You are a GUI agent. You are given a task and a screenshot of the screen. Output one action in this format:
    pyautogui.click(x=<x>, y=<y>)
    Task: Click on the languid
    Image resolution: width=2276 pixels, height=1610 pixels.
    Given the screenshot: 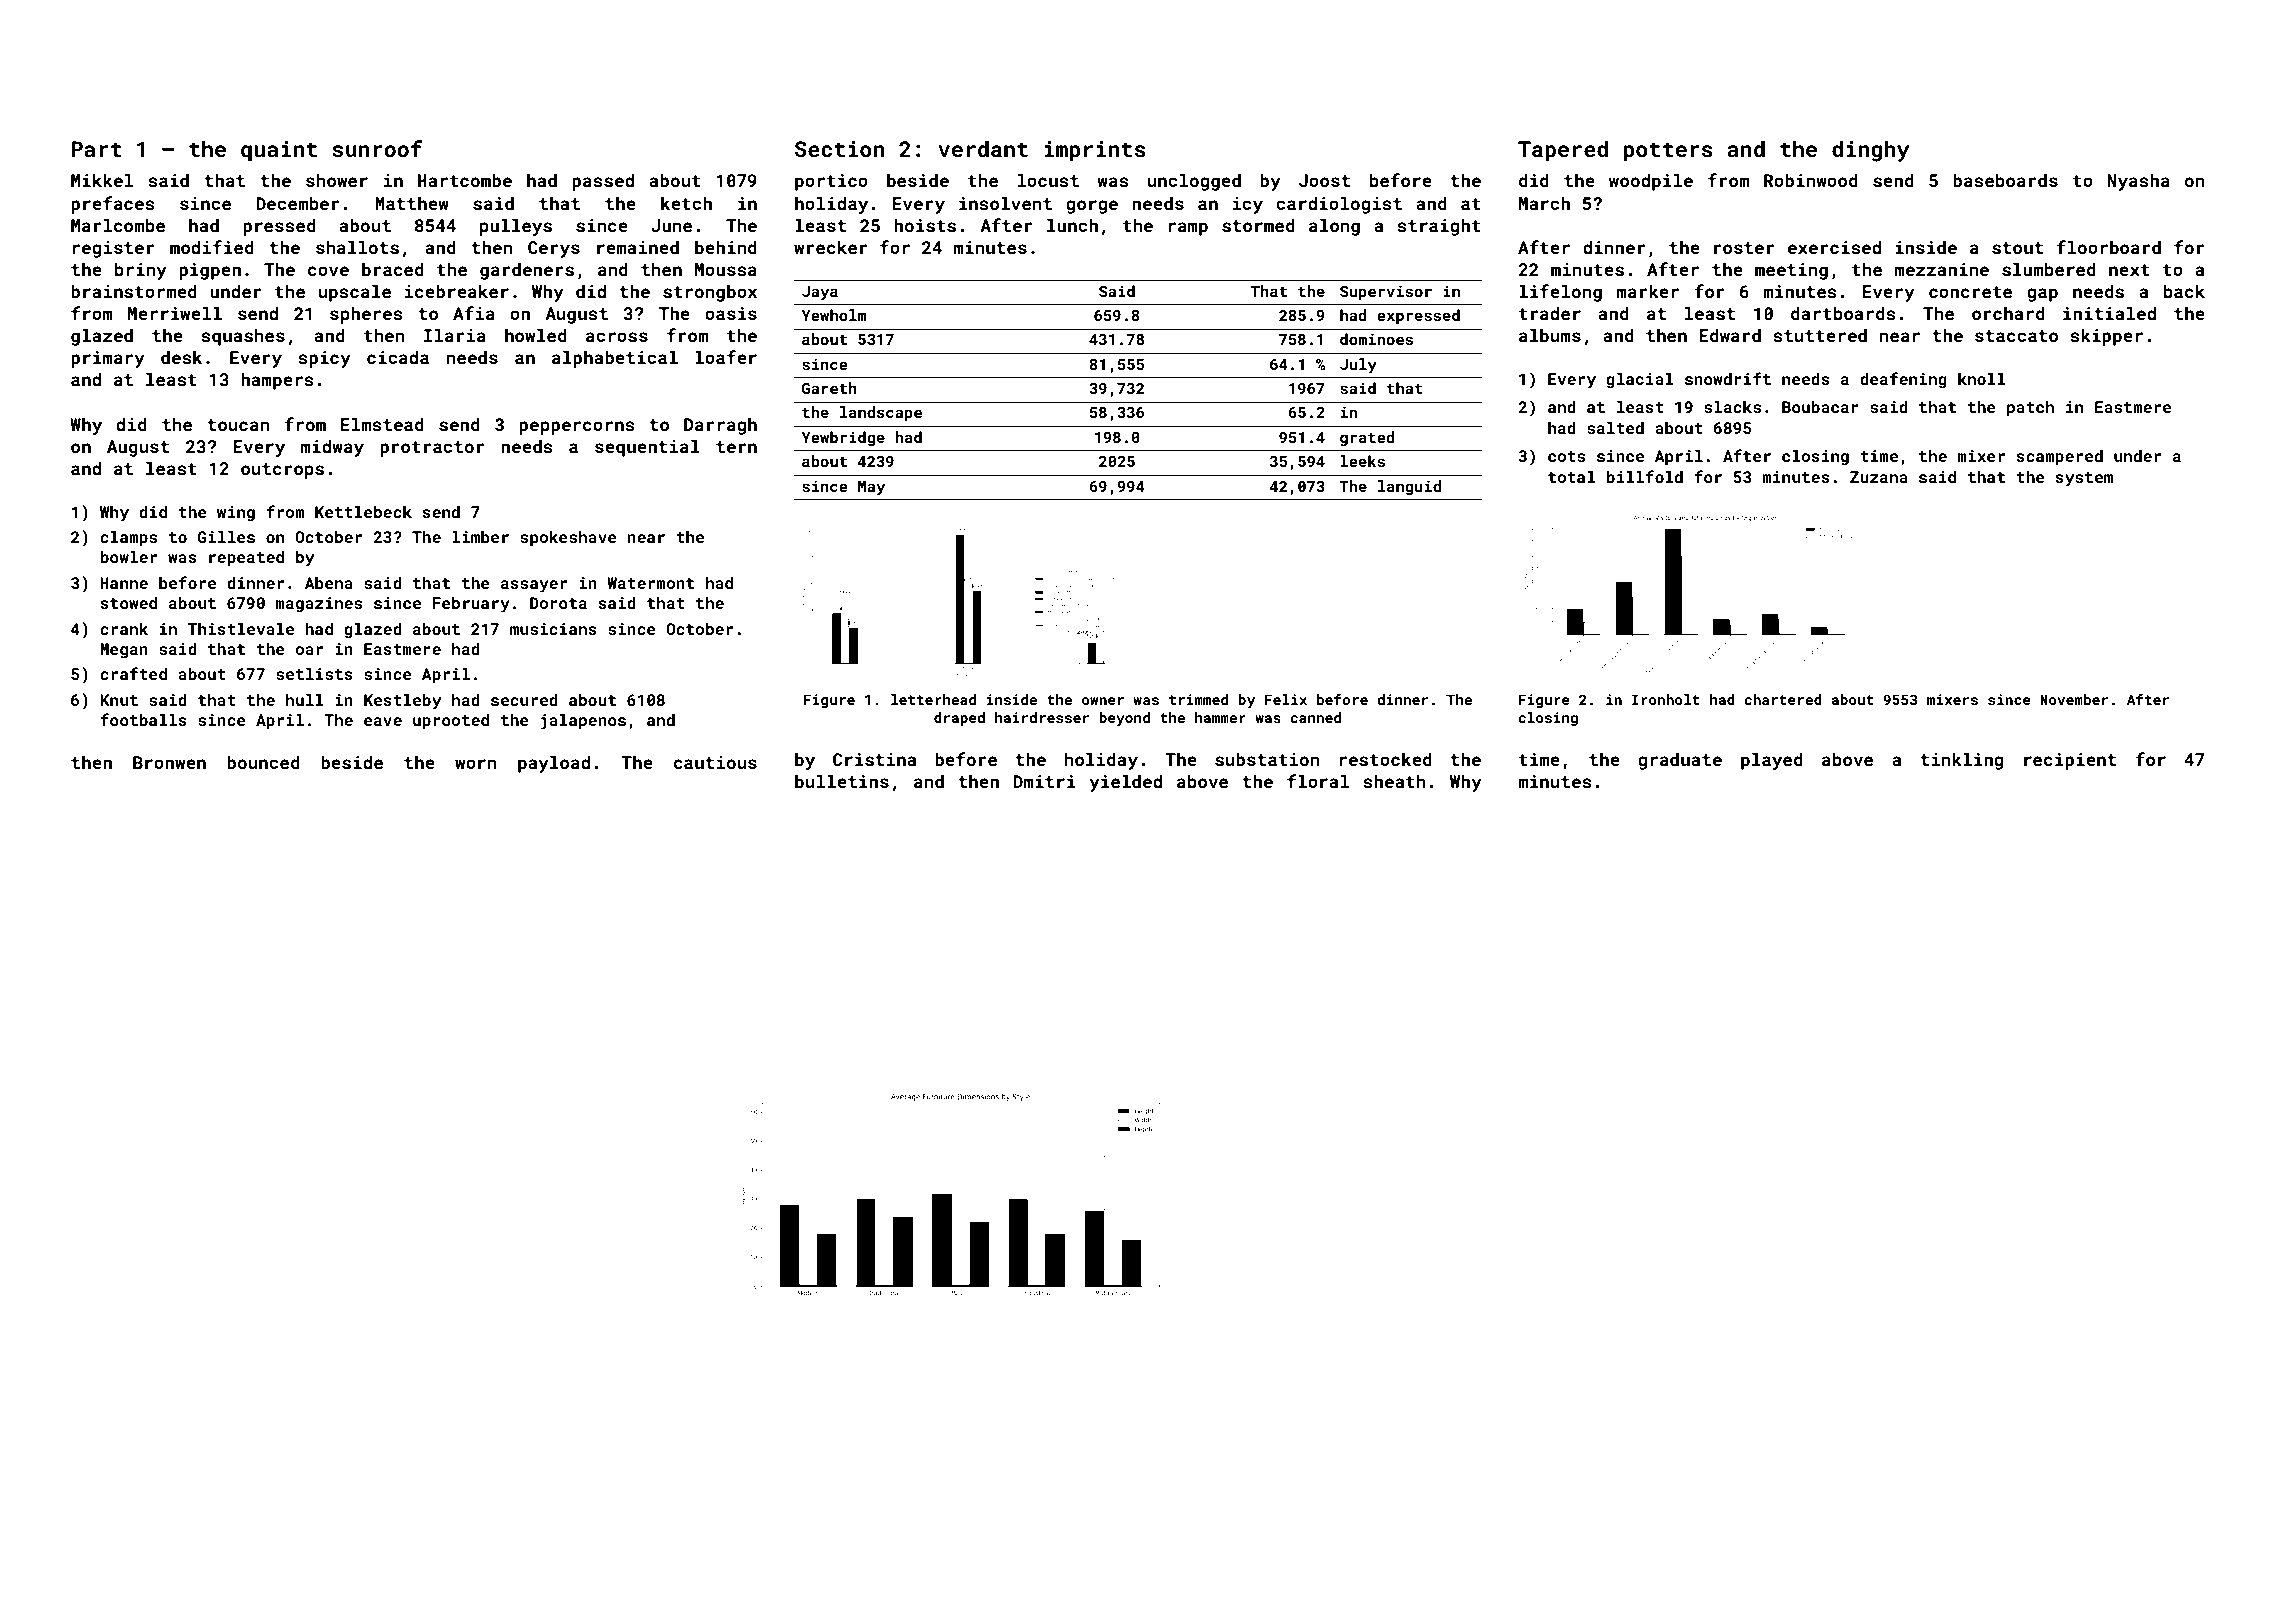 What is the action you would take?
    pyautogui.click(x=1409, y=487)
